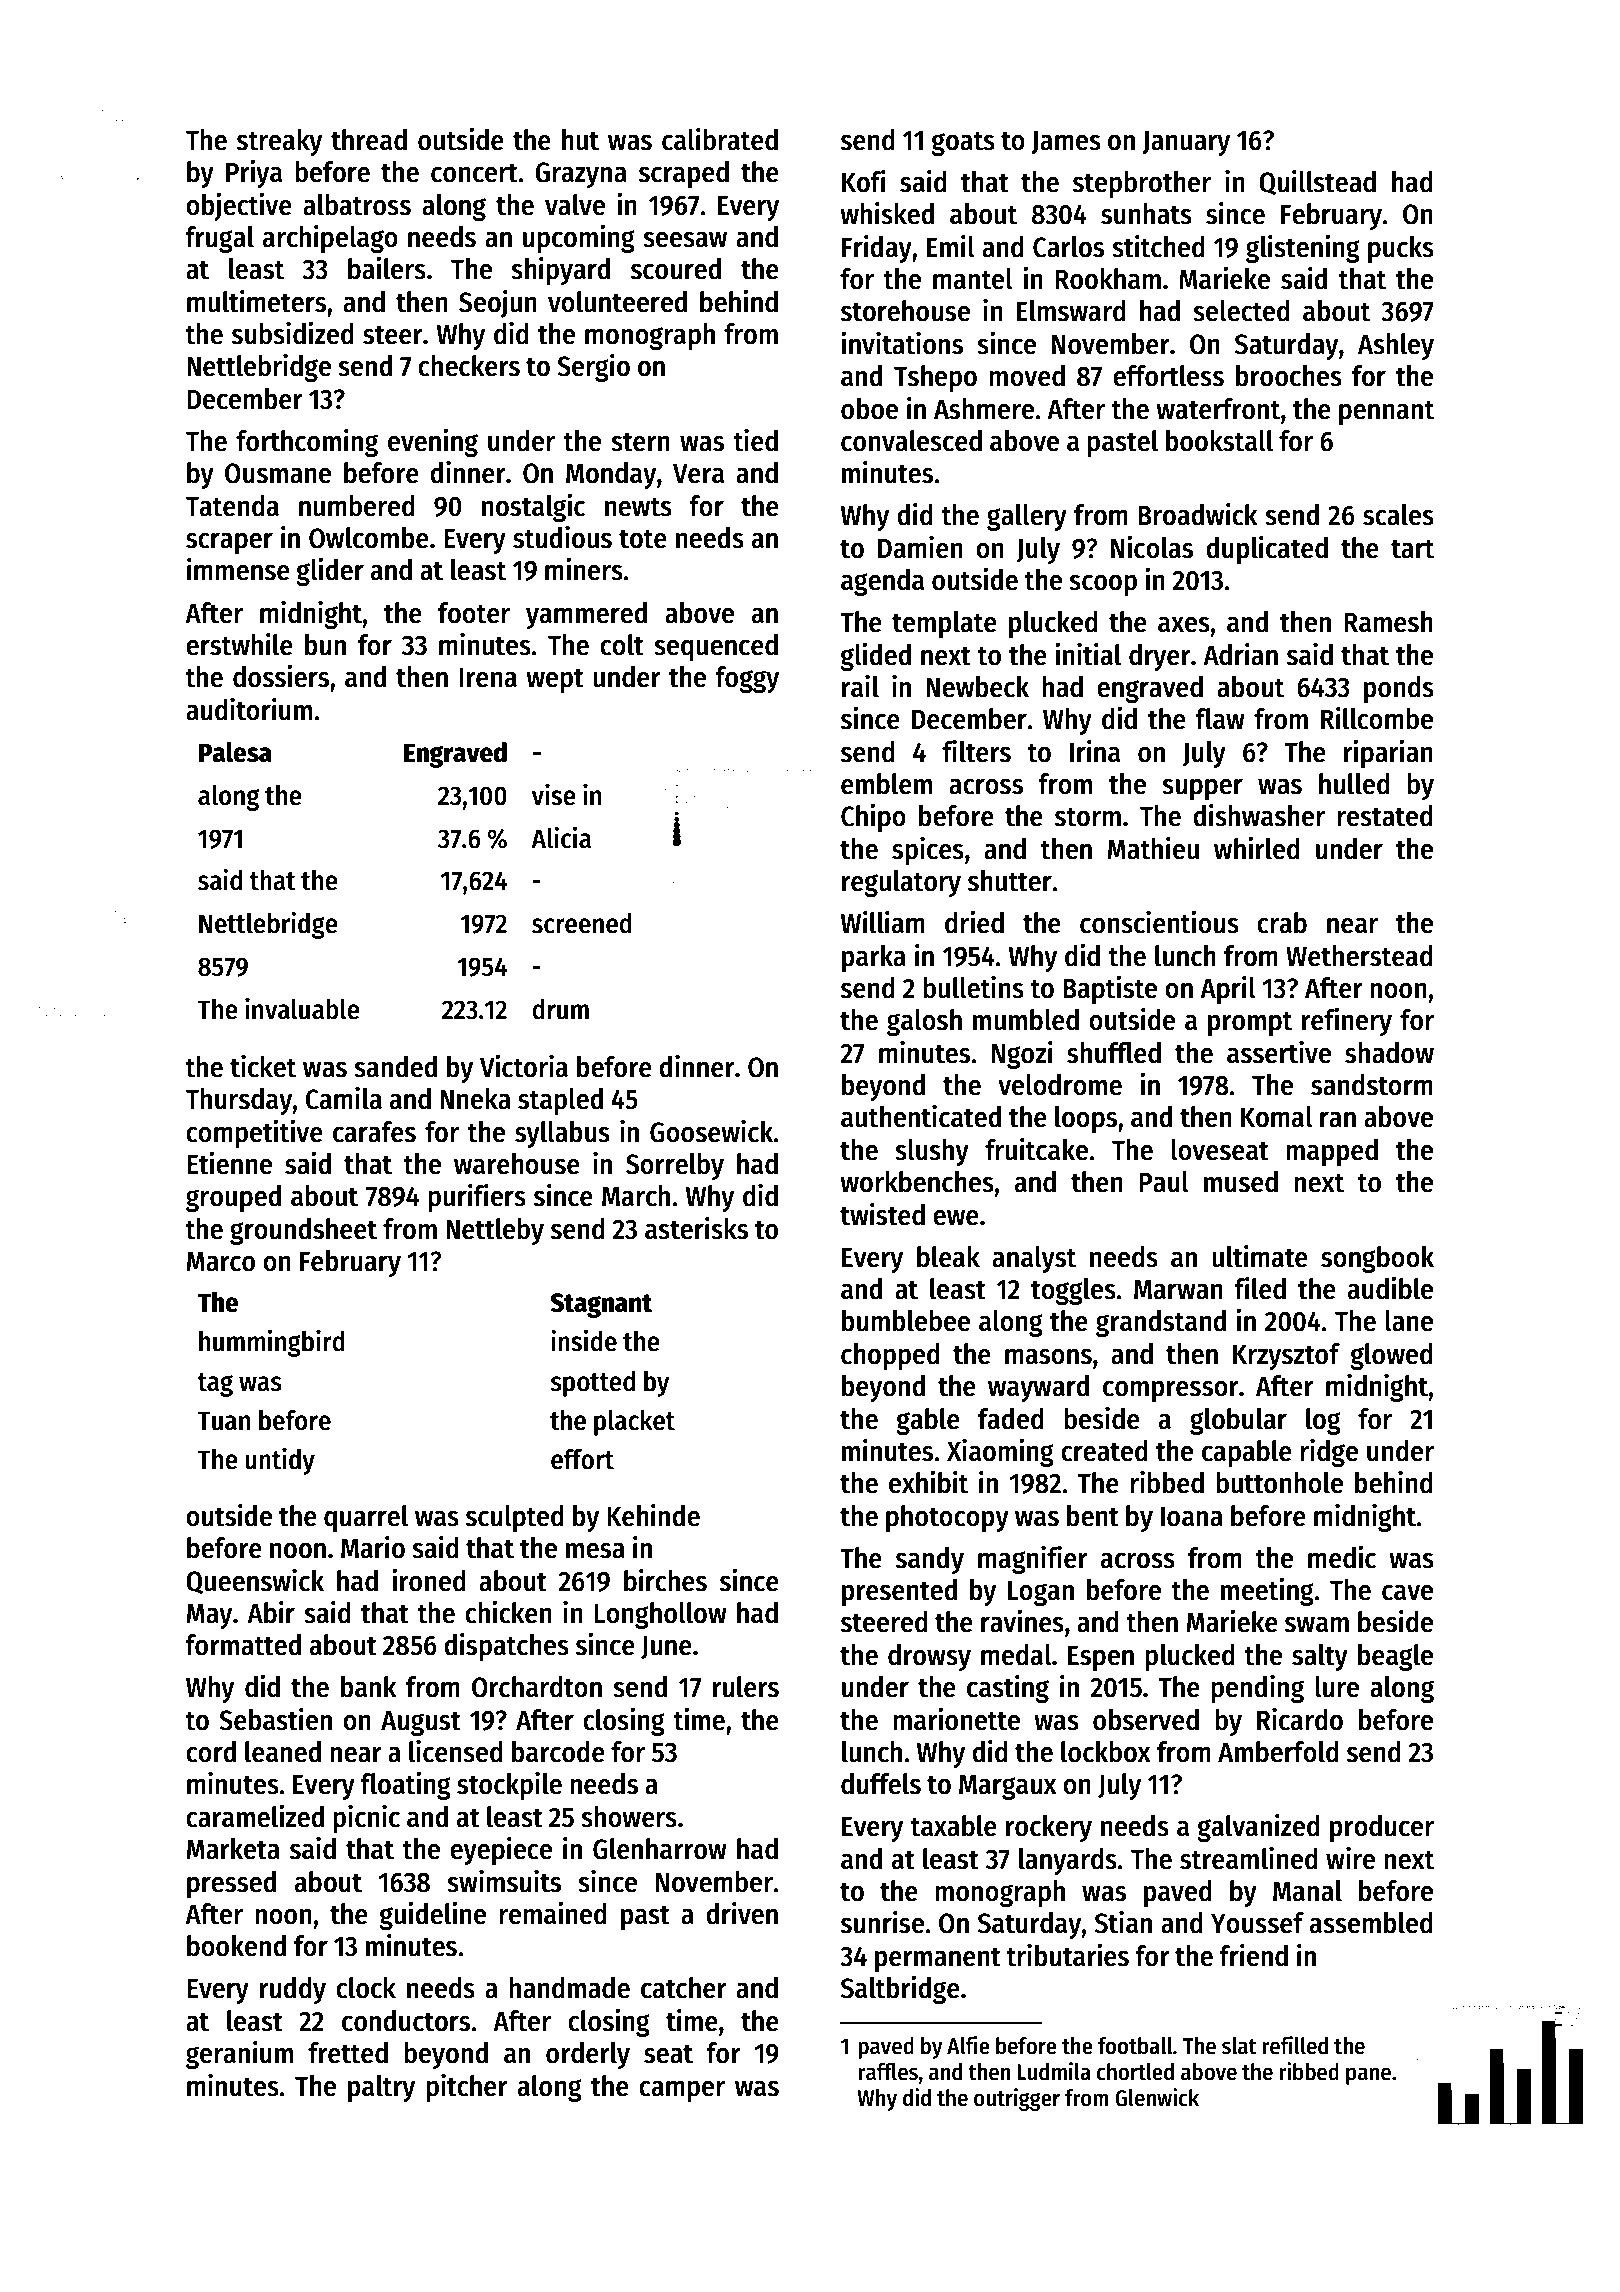  I want to click on goats, so click(963, 143).
